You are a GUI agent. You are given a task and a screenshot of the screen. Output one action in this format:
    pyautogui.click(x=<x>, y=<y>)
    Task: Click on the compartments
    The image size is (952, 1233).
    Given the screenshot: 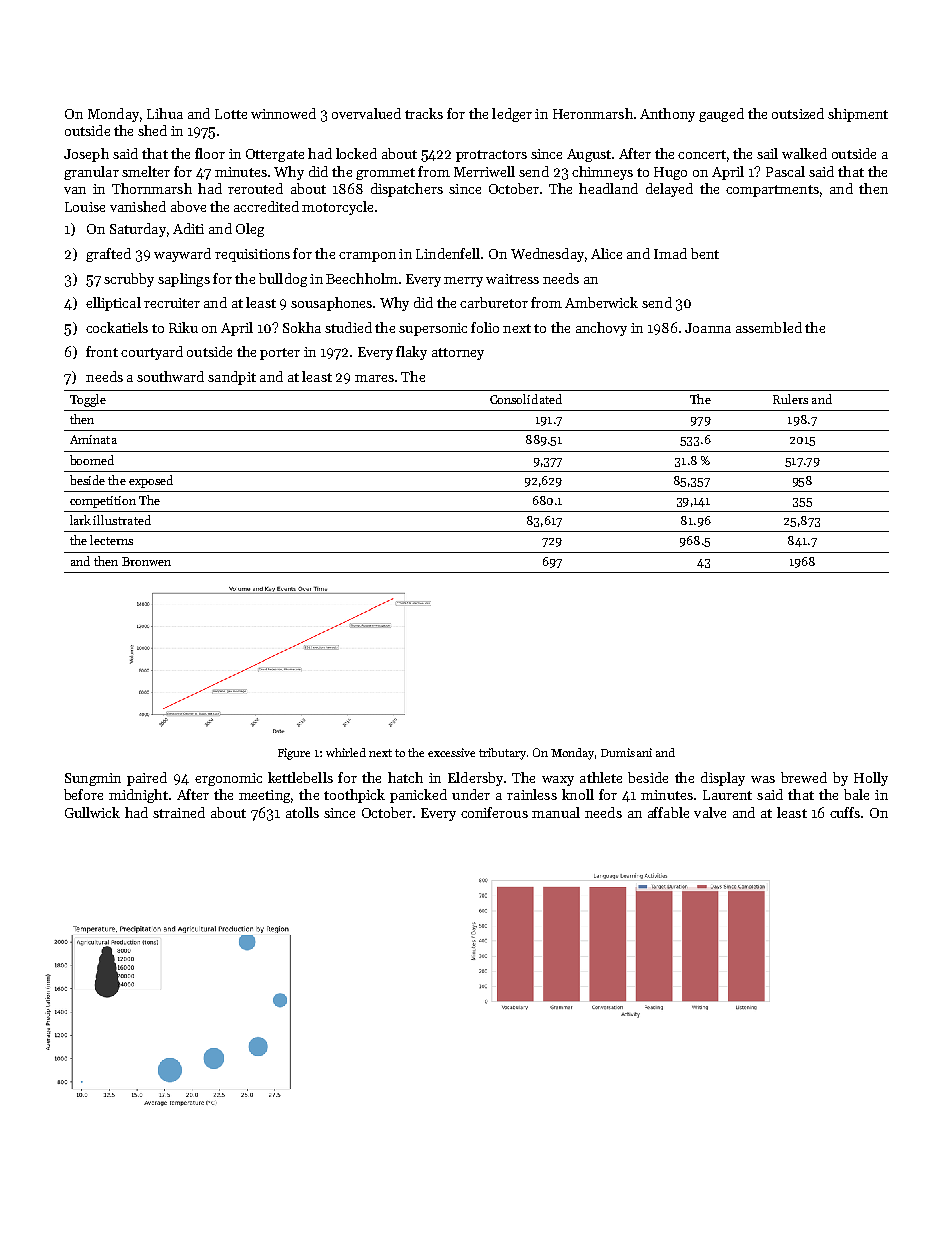 What is the action you would take?
    pyautogui.click(x=772, y=191)
